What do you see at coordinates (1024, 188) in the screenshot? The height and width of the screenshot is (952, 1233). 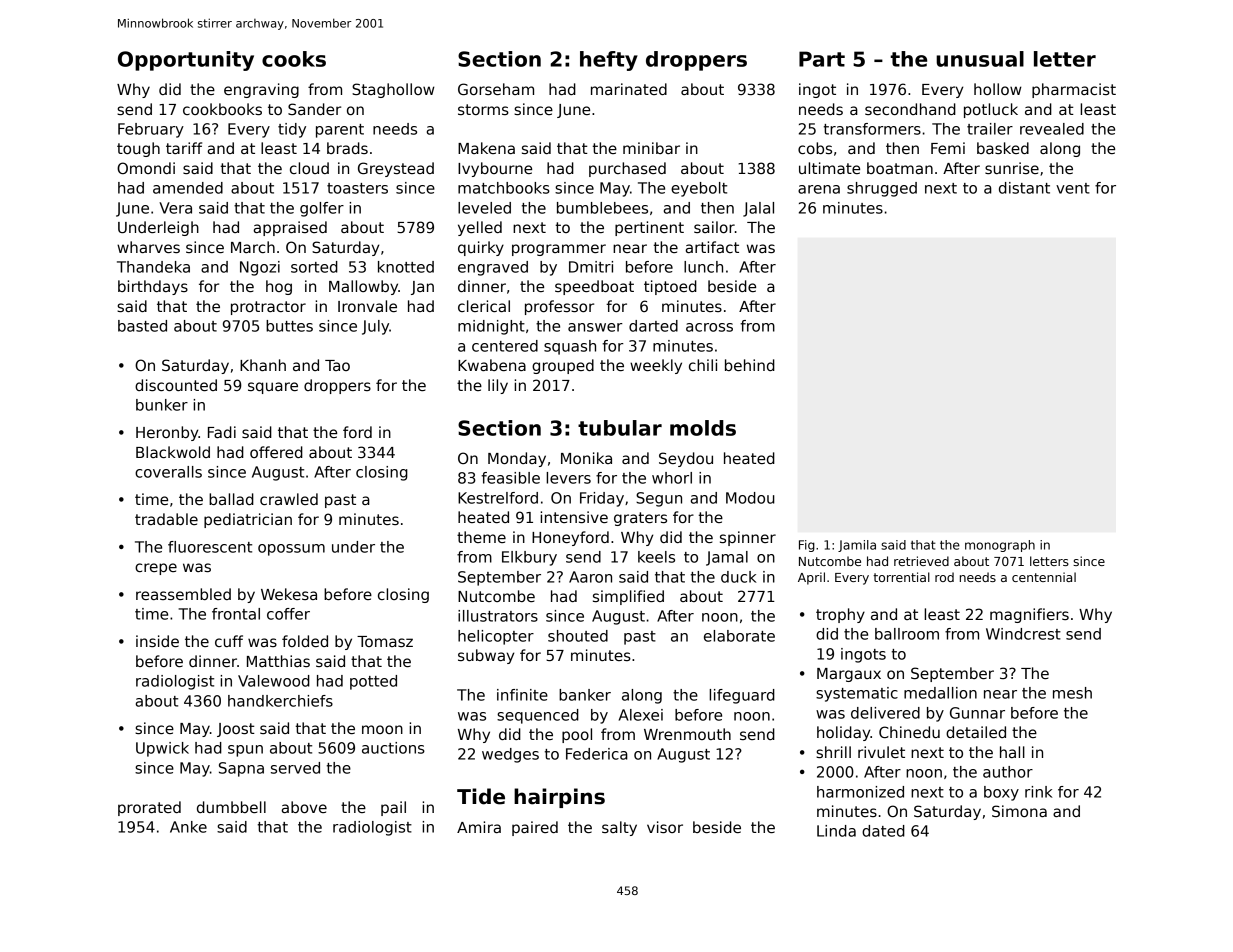 I see `distant` at bounding box center [1024, 188].
